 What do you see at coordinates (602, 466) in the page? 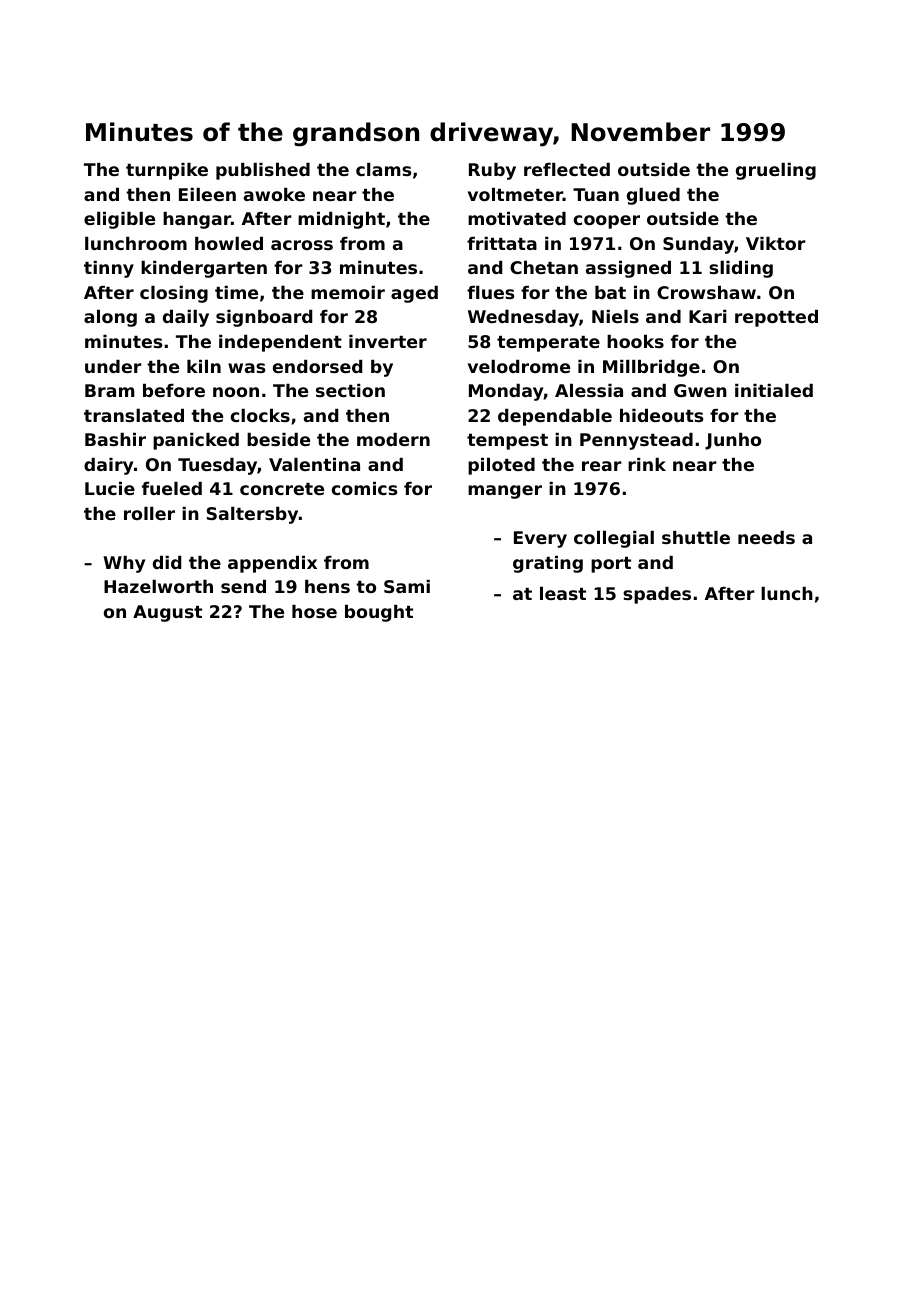
I see `rear` at bounding box center [602, 466].
